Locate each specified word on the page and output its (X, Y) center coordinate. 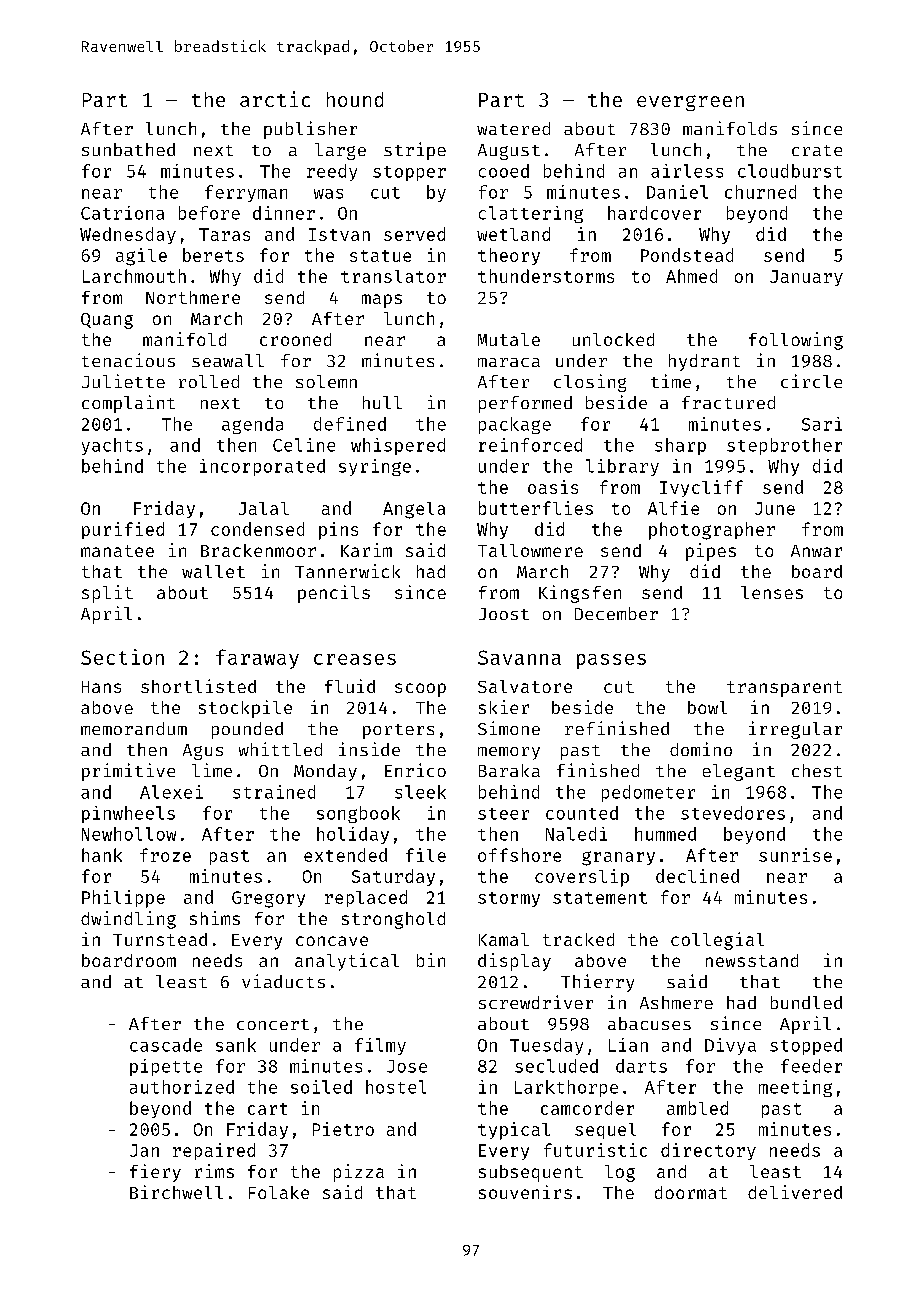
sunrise (795, 855)
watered (513, 128)
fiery (155, 1173)
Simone (509, 728)
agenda (252, 425)
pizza (359, 1173)
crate (817, 150)
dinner (284, 213)
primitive (128, 772)
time (671, 381)
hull (382, 402)
